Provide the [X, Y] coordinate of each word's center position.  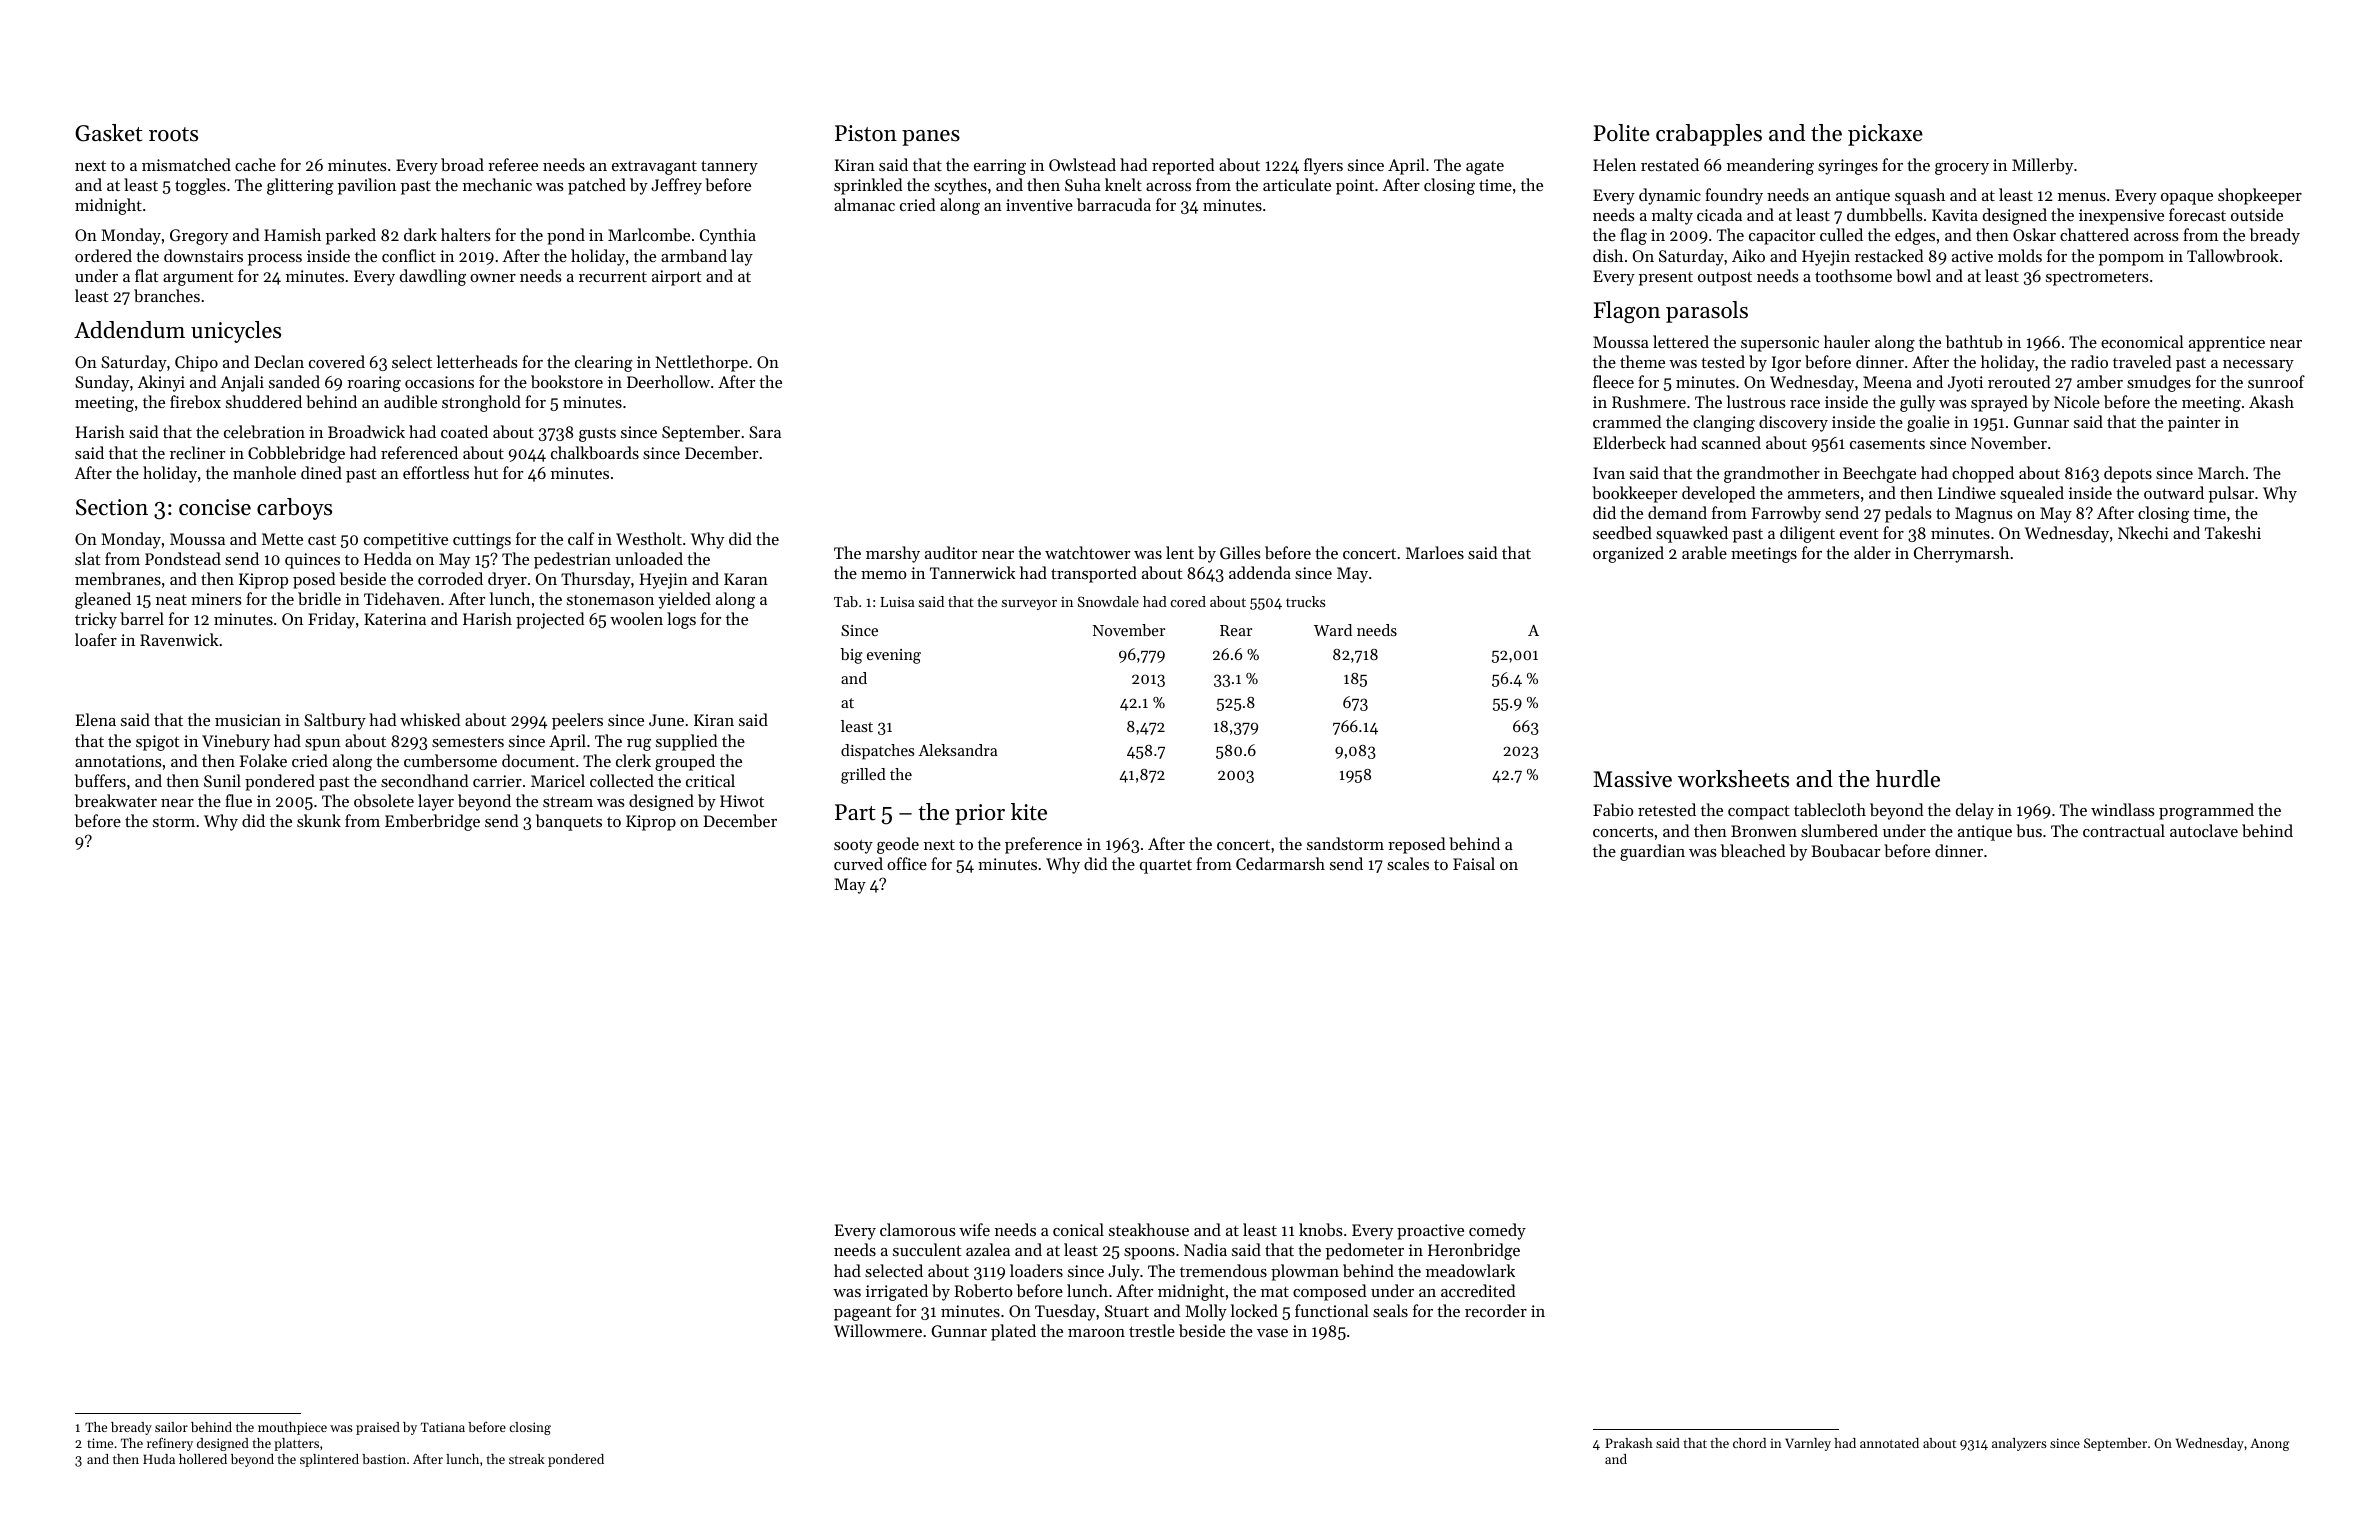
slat [88, 558]
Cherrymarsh [1961, 554]
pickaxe [1885, 135]
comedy [1497, 1231]
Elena [96, 719]
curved [858, 863]
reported [1183, 166]
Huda [159, 1459]
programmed [2206, 811]
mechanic [497, 184]
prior [980, 814]
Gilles [1240, 552]
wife [974, 1229]
